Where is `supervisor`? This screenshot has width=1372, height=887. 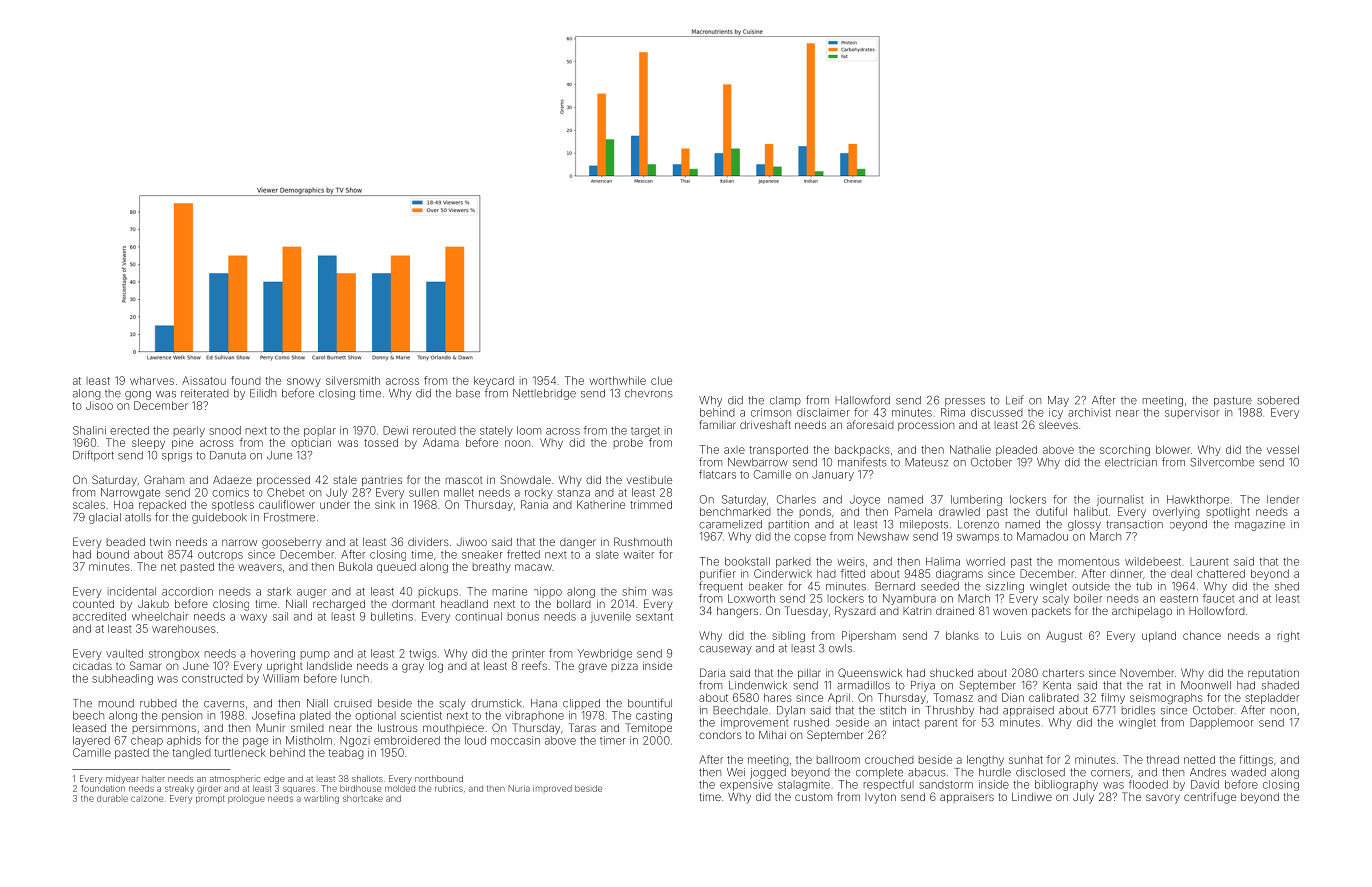 supervisor is located at coordinates (1192, 413).
